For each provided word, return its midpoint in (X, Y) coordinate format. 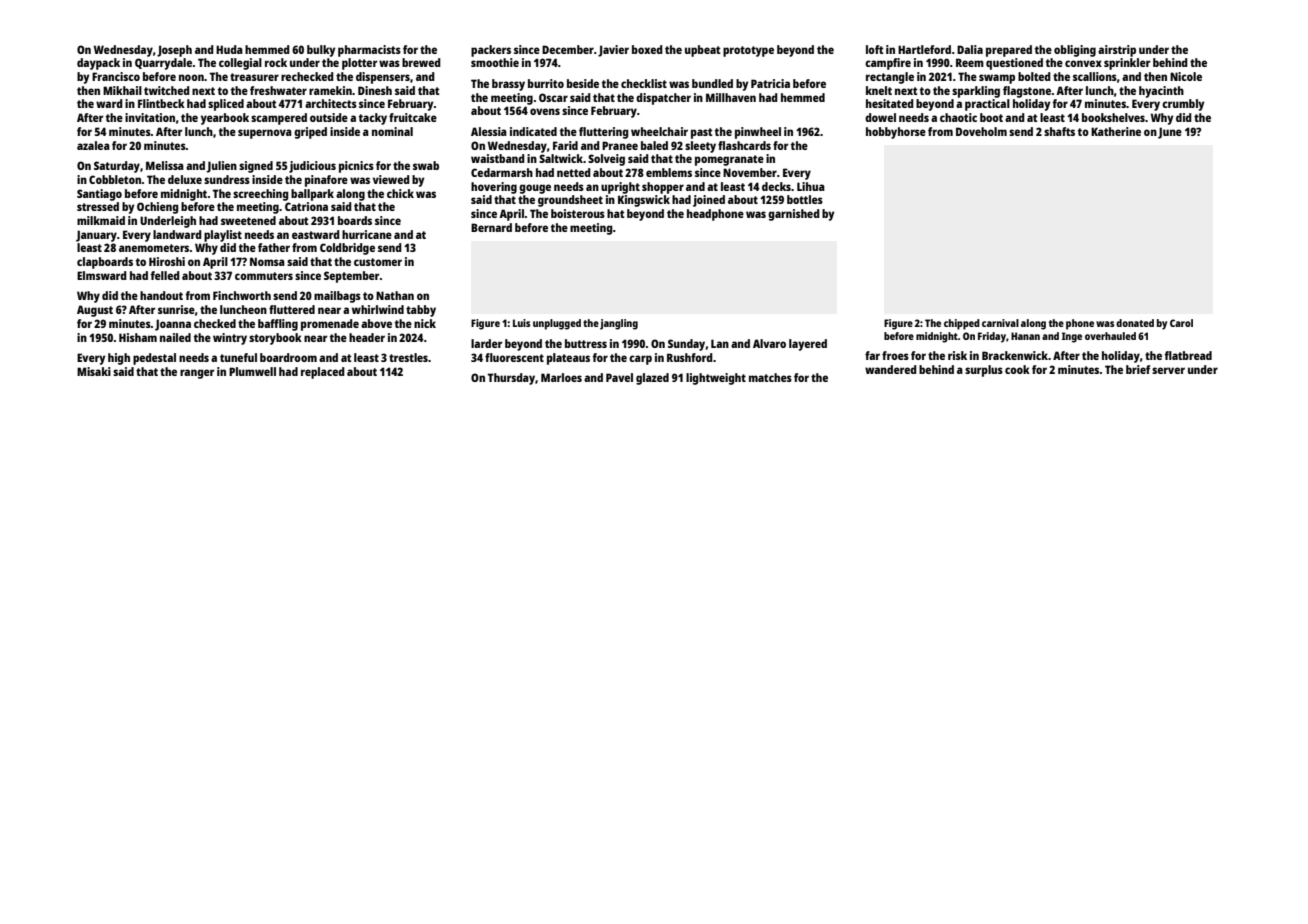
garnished (794, 215)
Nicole (1186, 76)
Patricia (770, 83)
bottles (805, 199)
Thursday (511, 379)
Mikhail (122, 90)
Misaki (94, 371)
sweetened (248, 220)
